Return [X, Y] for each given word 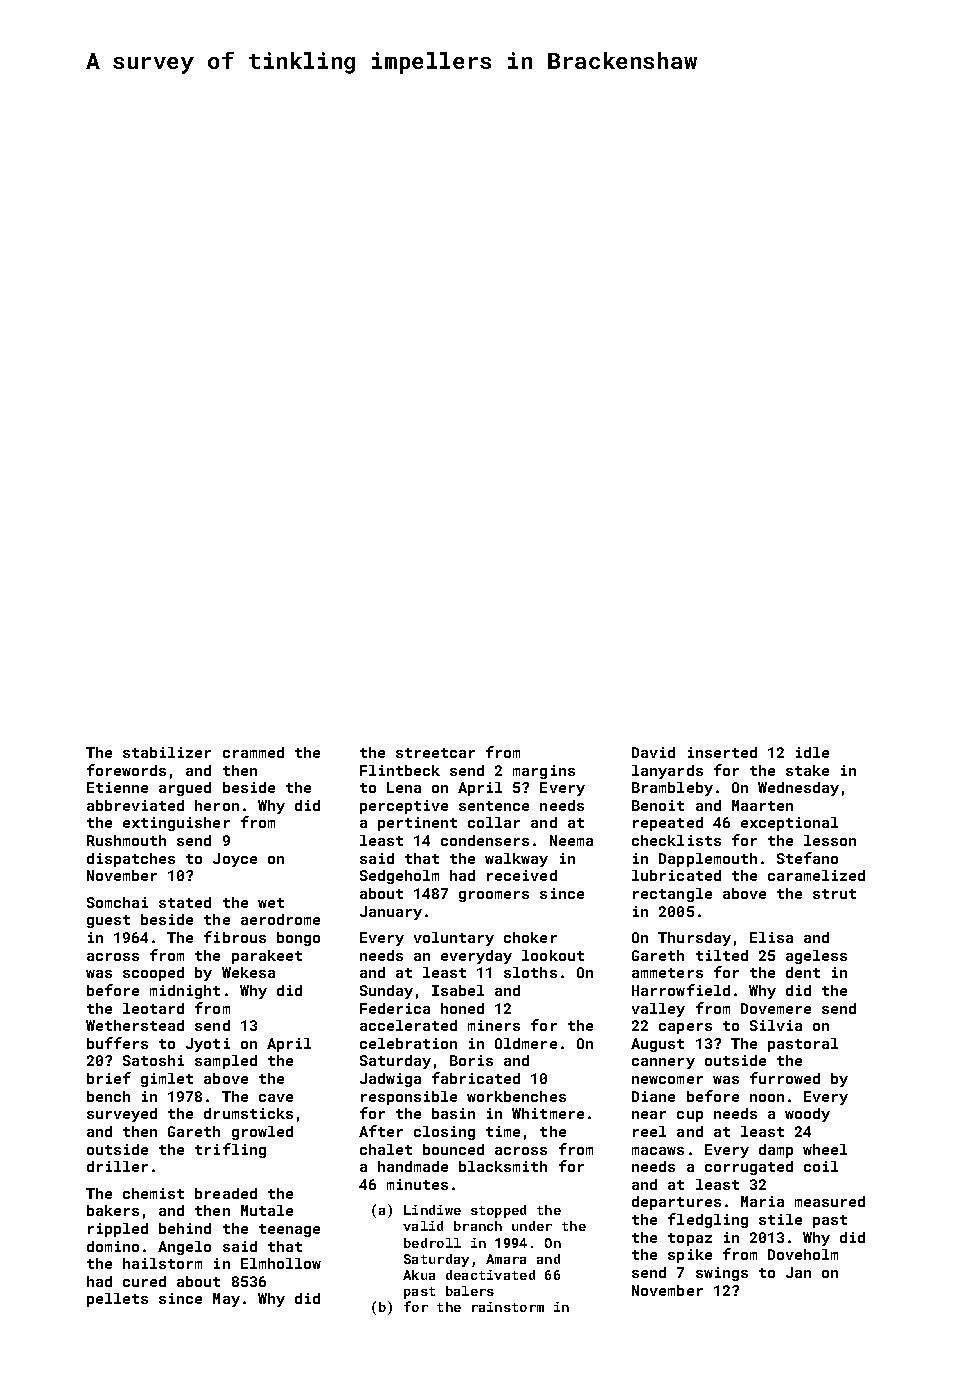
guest [108, 921]
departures [676, 1203]
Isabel [458, 990]
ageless [816, 957]
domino [113, 1246]
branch [478, 1226]
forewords [126, 770]
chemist [153, 1193]
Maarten [762, 805]
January [391, 913]
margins [544, 772]
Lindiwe [432, 1210]
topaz [690, 1239]
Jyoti [208, 1045]
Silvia [776, 1025]
